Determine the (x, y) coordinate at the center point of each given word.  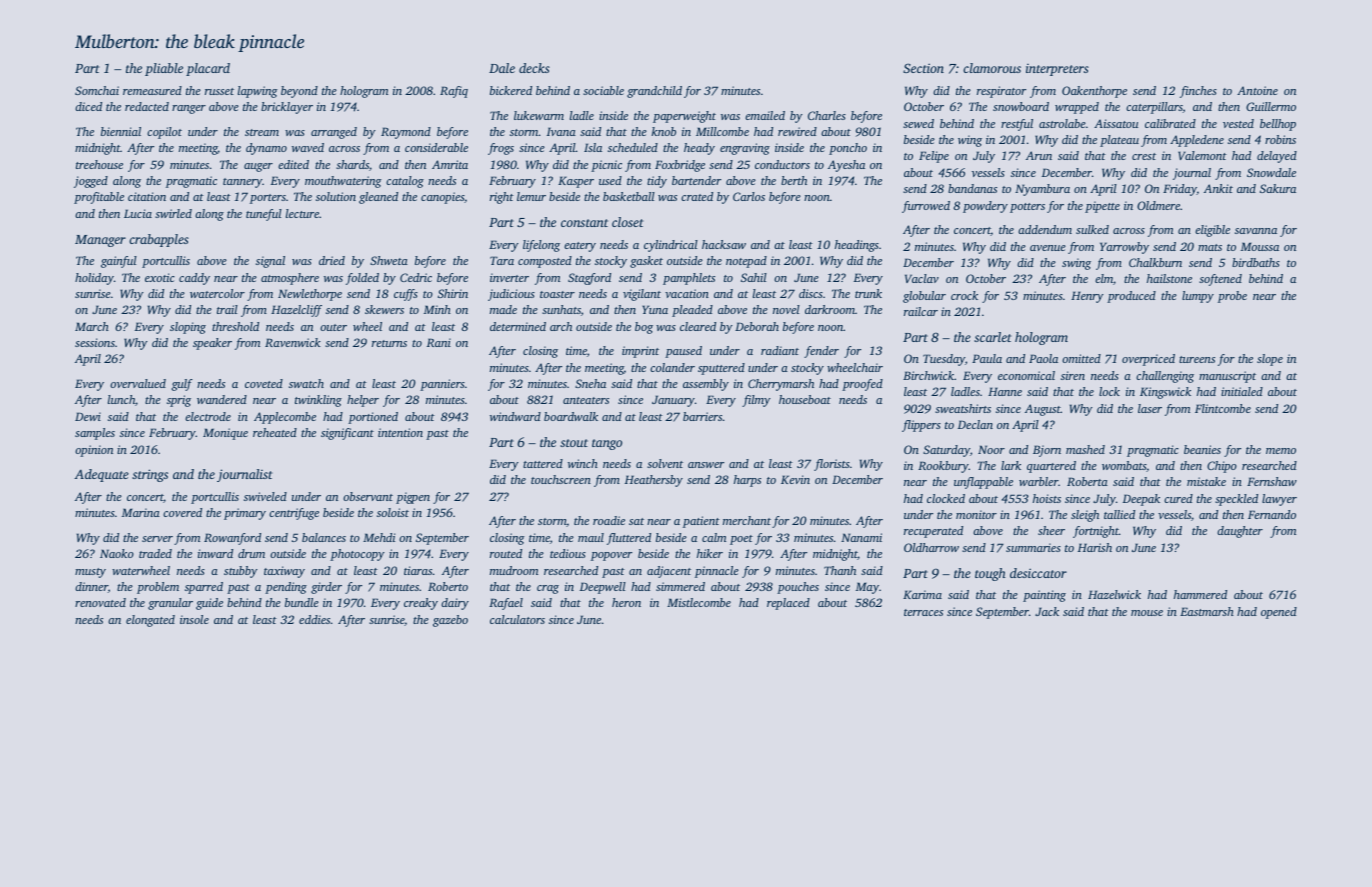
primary (245, 514)
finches (1198, 92)
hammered (1200, 594)
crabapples (159, 240)
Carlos (749, 196)
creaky (421, 604)
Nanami (861, 537)
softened (1220, 280)
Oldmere (1158, 205)
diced (88, 106)
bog (644, 328)
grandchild (654, 92)
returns (389, 343)
